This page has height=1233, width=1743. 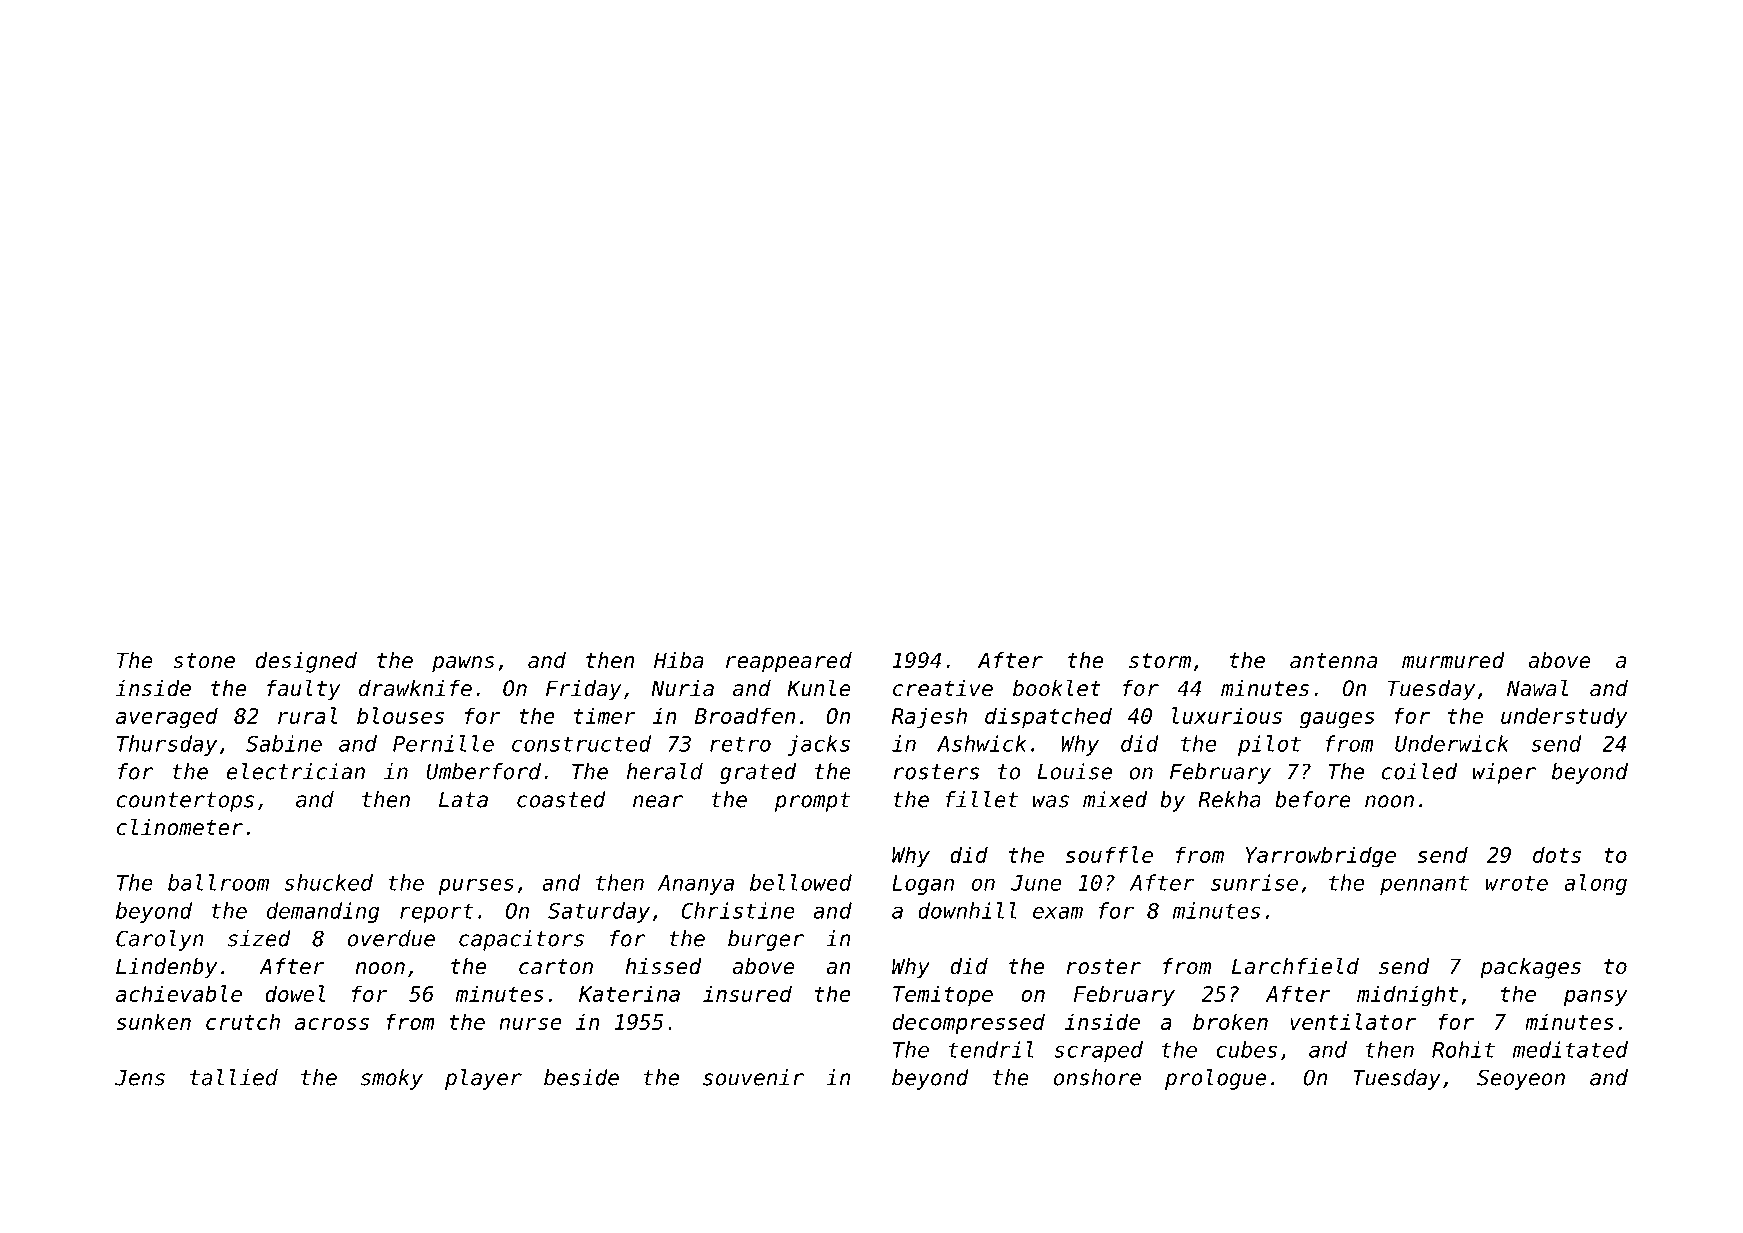 What do you see at coordinates (1521, 1079) in the page?
I see `Seoyeon` at bounding box center [1521, 1079].
